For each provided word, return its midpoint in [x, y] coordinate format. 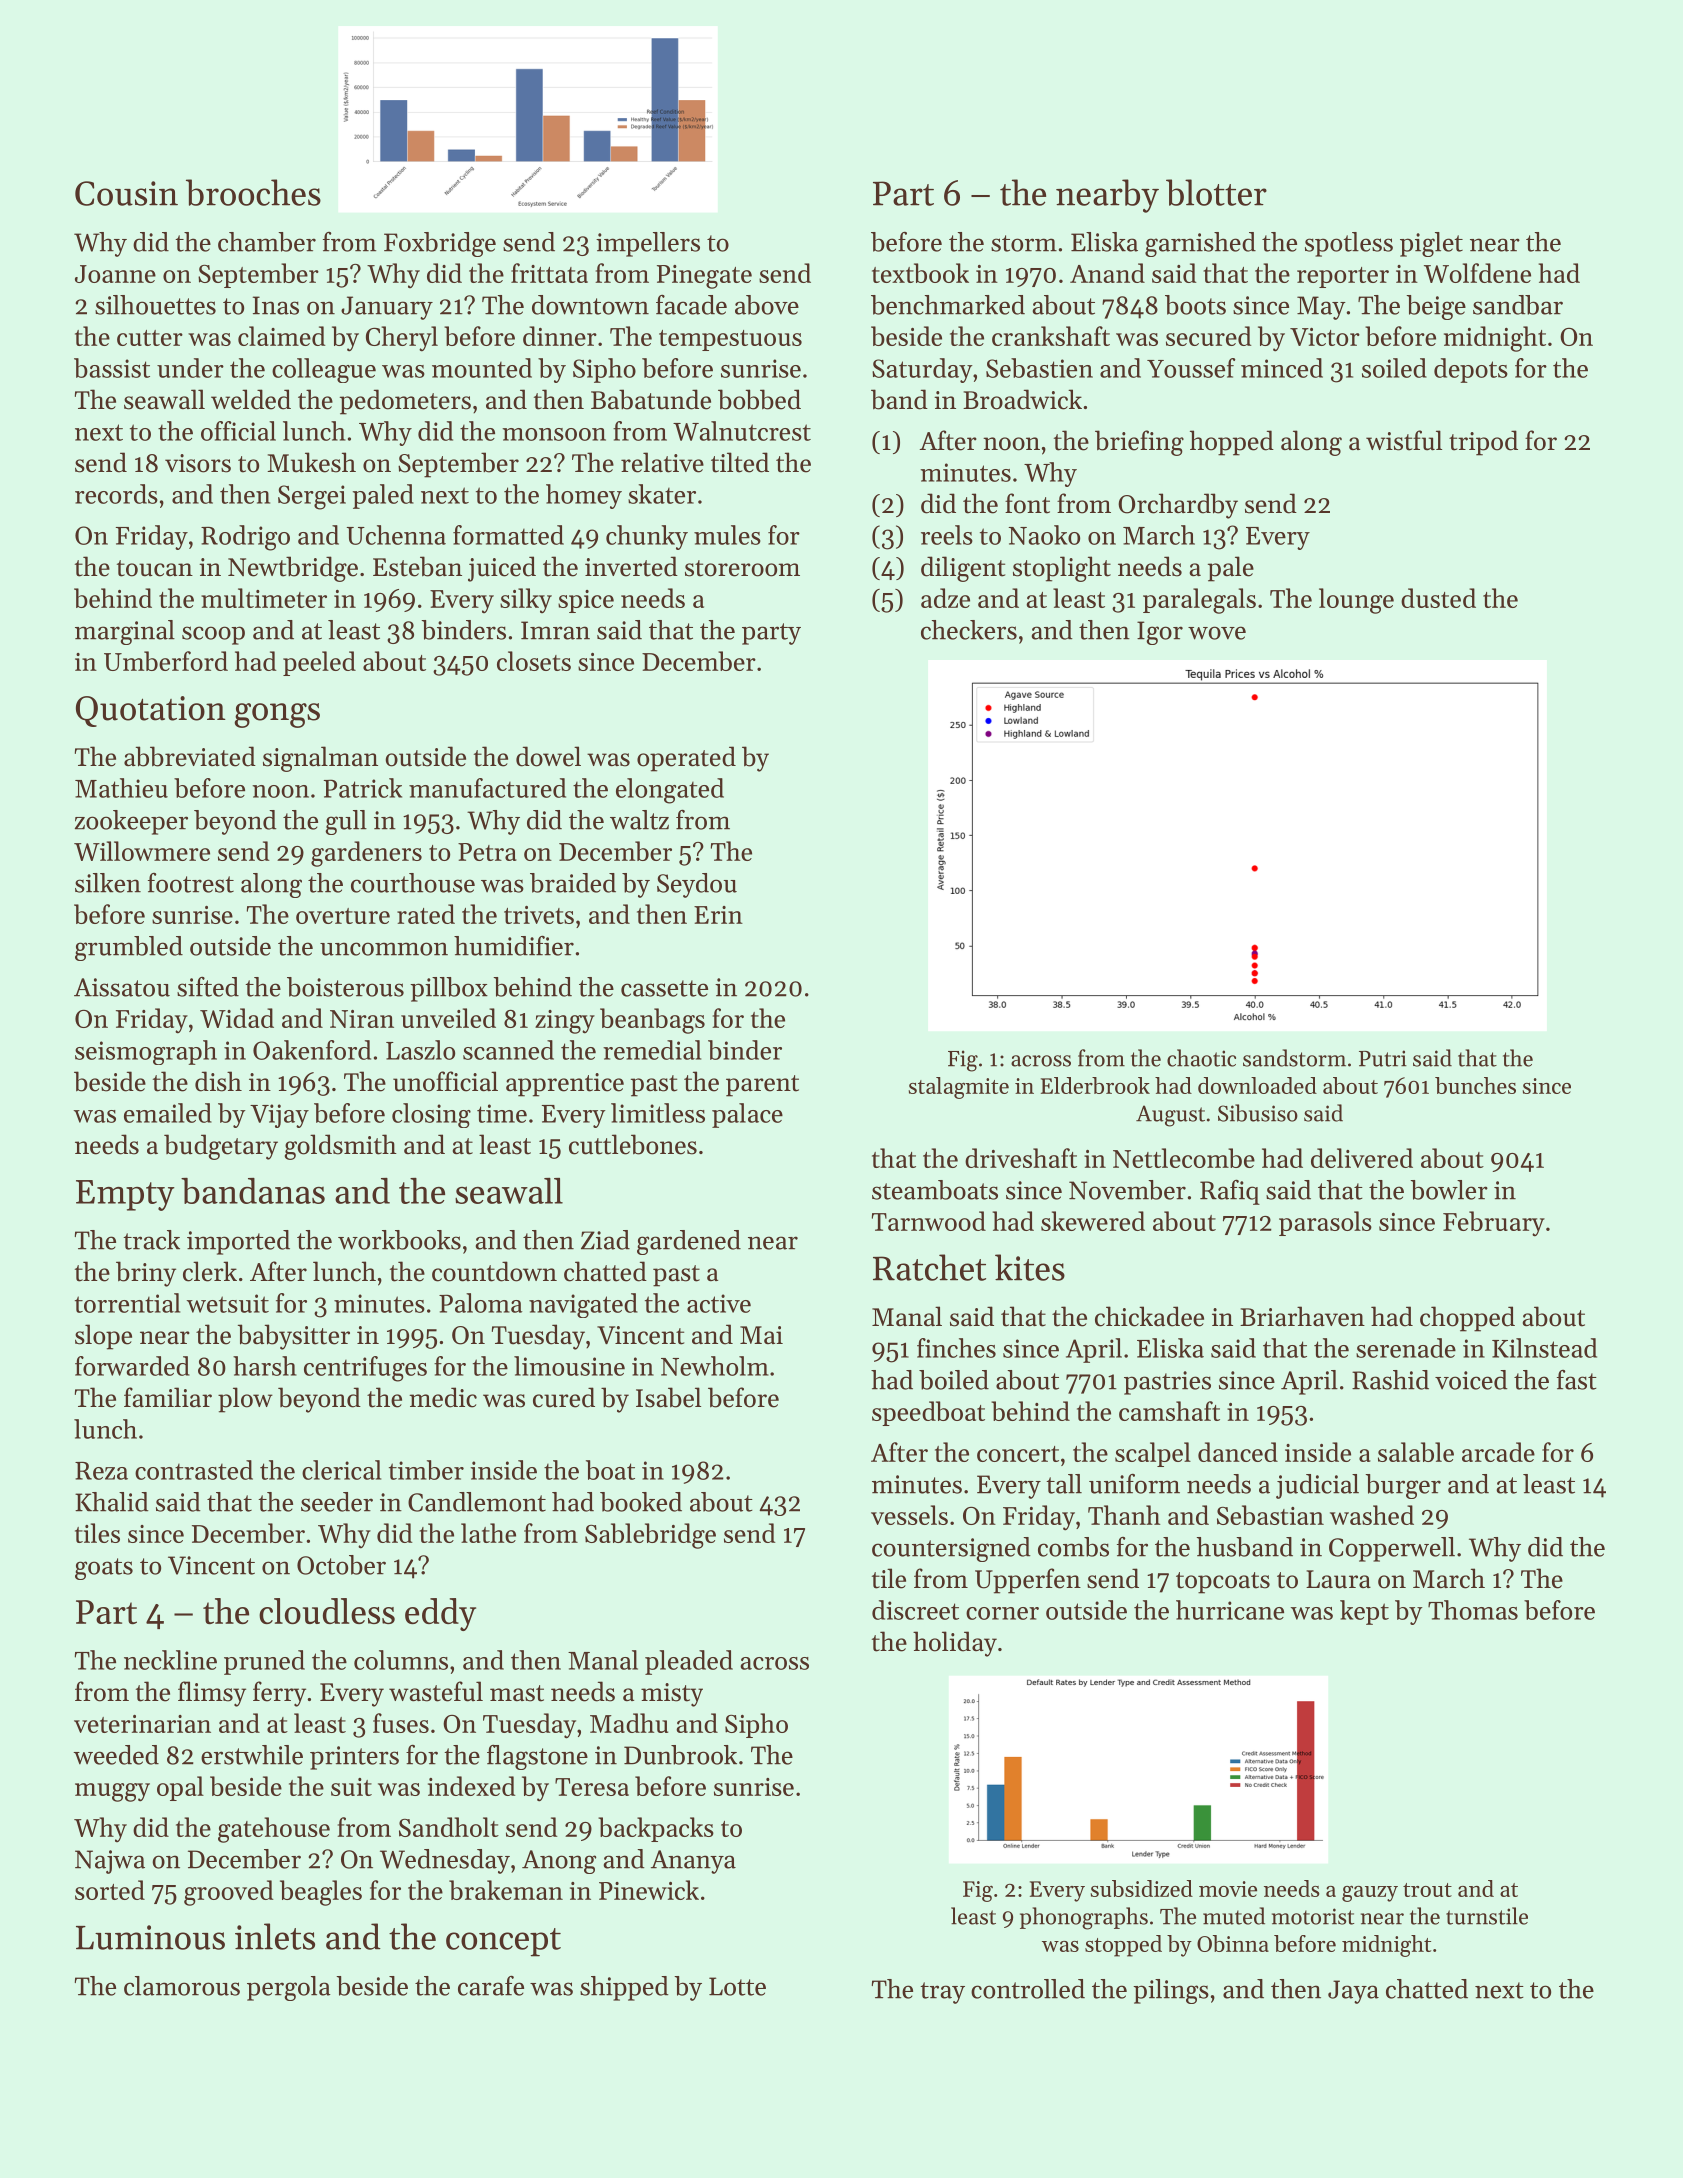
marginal [125, 632]
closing [431, 1115]
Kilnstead [1544, 1348]
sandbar [1518, 305]
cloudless [327, 1611]
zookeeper [131, 822]
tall [1064, 1484]
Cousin [126, 193]
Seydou [697, 885]
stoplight [1062, 569]
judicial [1317, 1486]
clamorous [182, 1986]
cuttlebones [633, 1144]
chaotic [1201, 1058]
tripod [1483, 443]
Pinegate [704, 277]
